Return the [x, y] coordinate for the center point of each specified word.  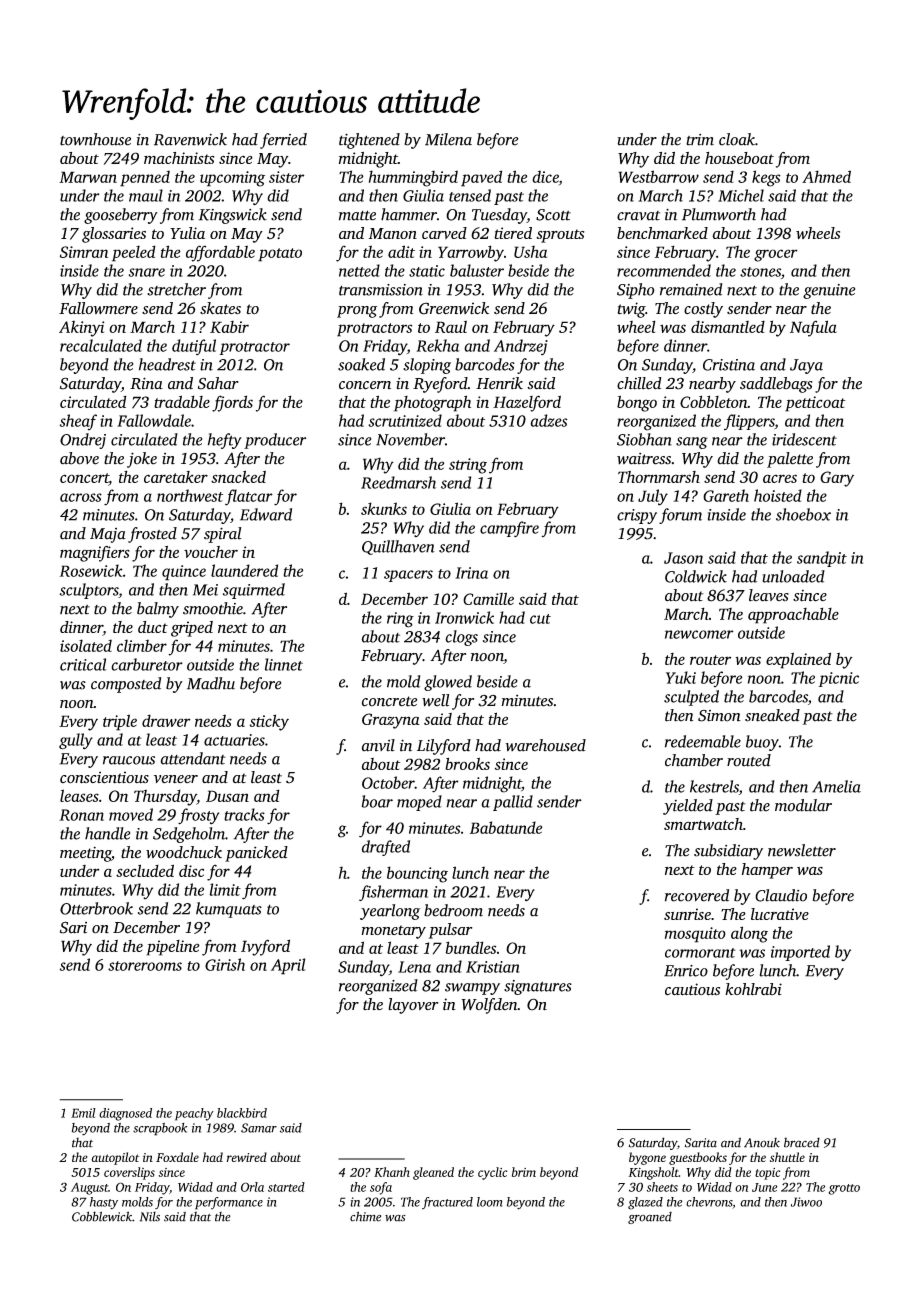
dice [545, 176]
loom [489, 1202]
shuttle [787, 1157]
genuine [829, 291]
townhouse [95, 139]
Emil [83, 1113]
